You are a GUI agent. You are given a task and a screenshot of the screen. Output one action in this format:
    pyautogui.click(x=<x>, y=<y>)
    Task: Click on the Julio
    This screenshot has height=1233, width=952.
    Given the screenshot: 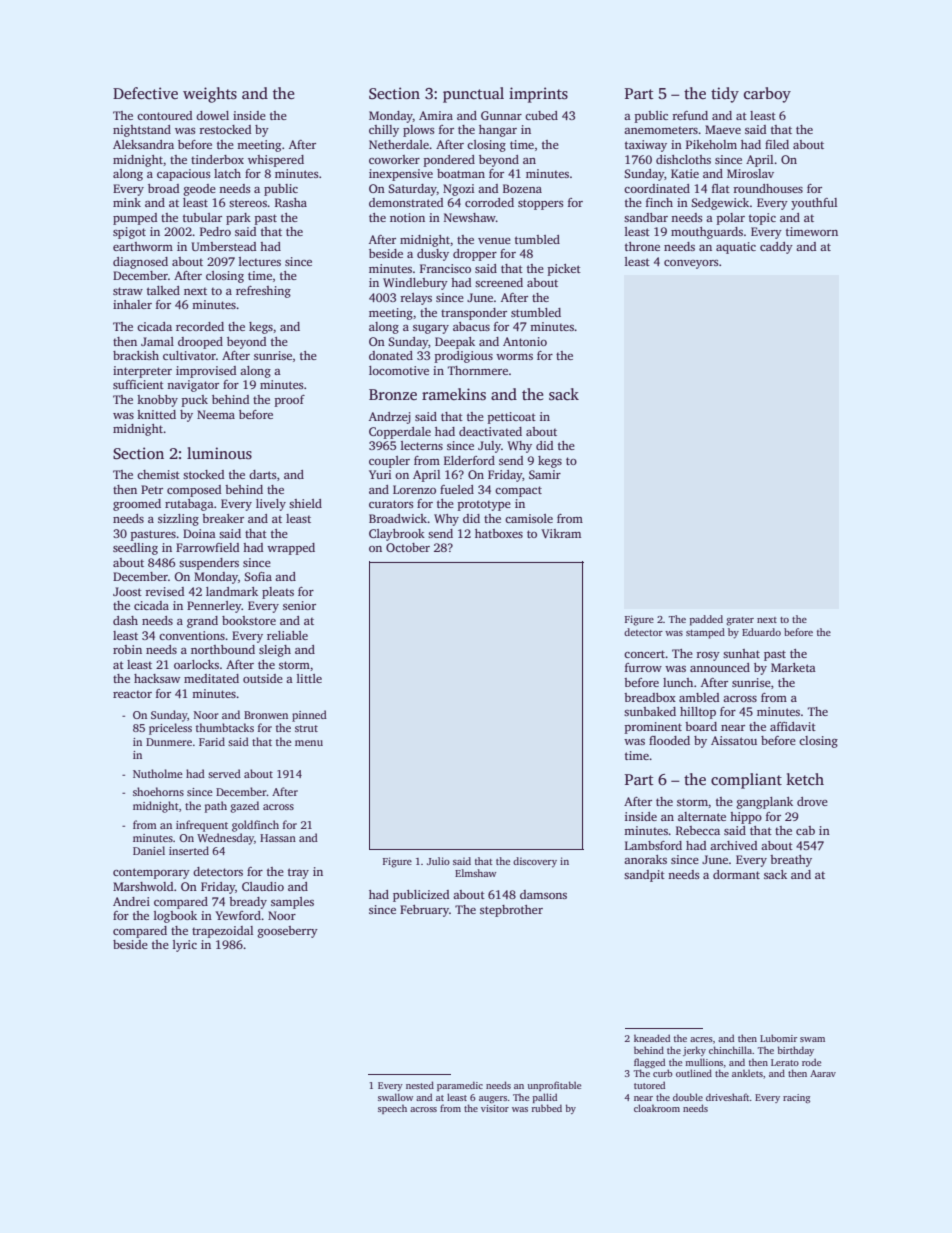 What is the action you would take?
    pyautogui.click(x=438, y=861)
